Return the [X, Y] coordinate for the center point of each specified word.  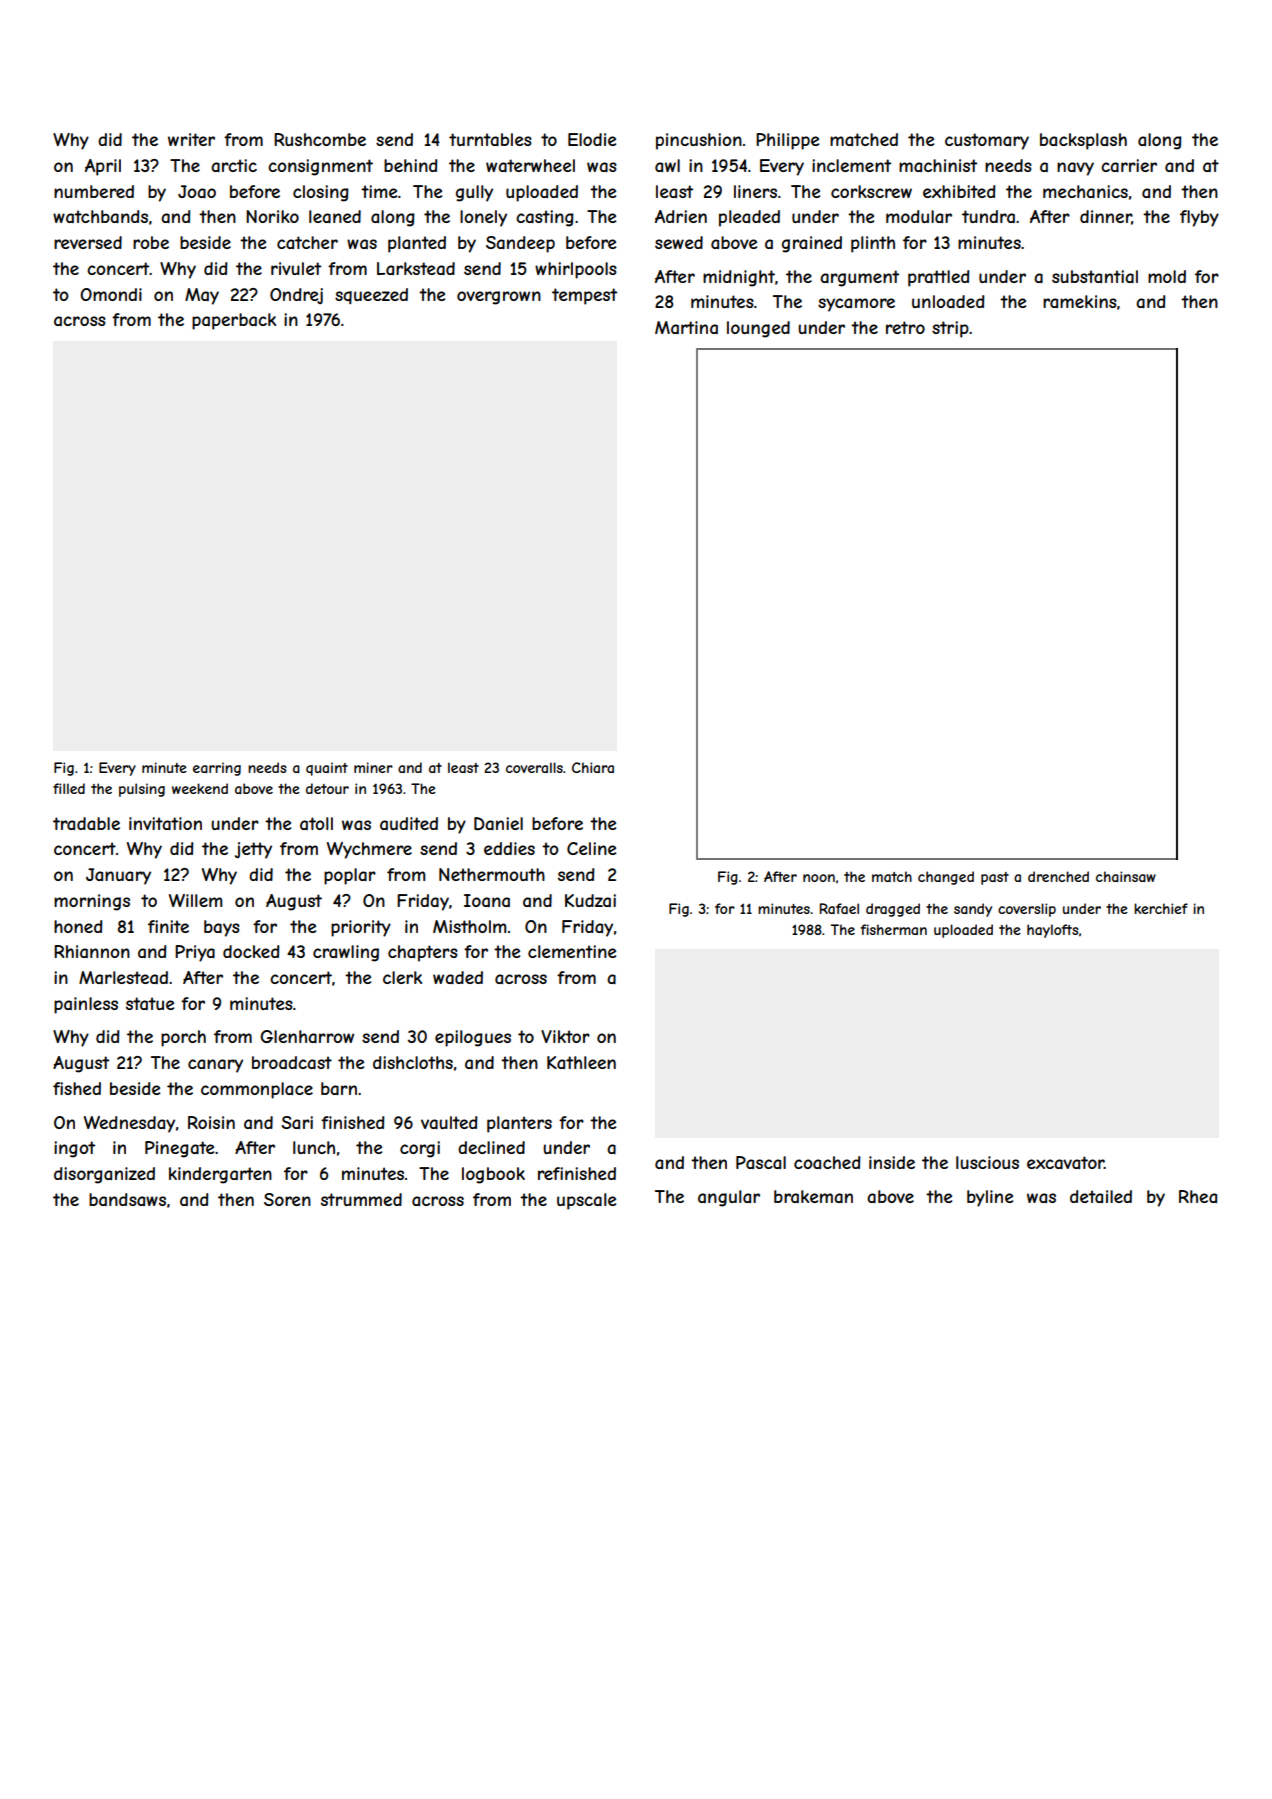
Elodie [592, 139]
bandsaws [127, 1199]
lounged [758, 329]
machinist [938, 165]
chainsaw [1126, 876]
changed [946, 878]
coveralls [534, 767]
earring [217, 769]
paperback [234, 321]
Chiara [593, 767]
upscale [586, 1201]
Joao [197, 191]
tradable [86, 823]
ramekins [1080, 301]
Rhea [1198, 1196]
